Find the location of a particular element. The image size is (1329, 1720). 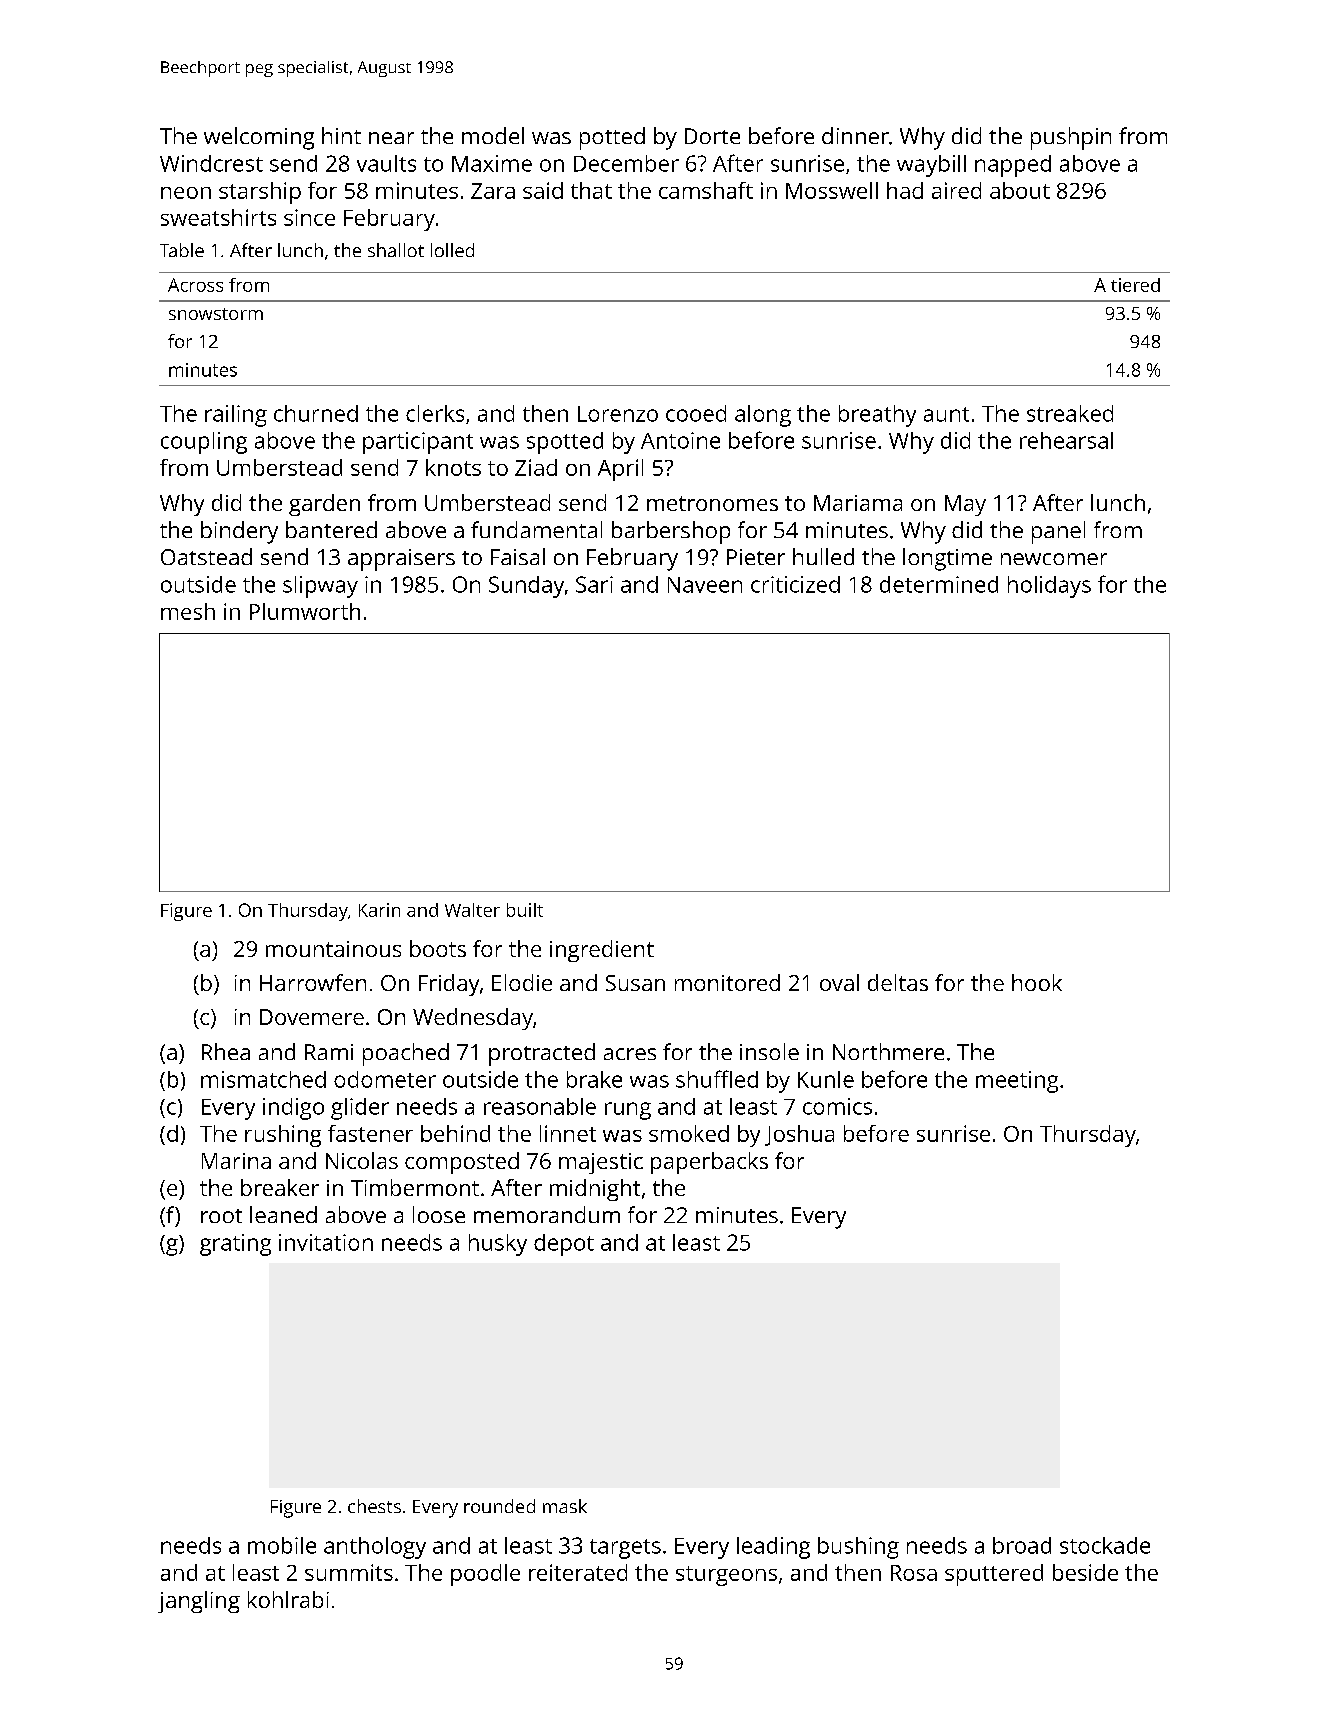

Sunday is located at coordinates (526, 587).
